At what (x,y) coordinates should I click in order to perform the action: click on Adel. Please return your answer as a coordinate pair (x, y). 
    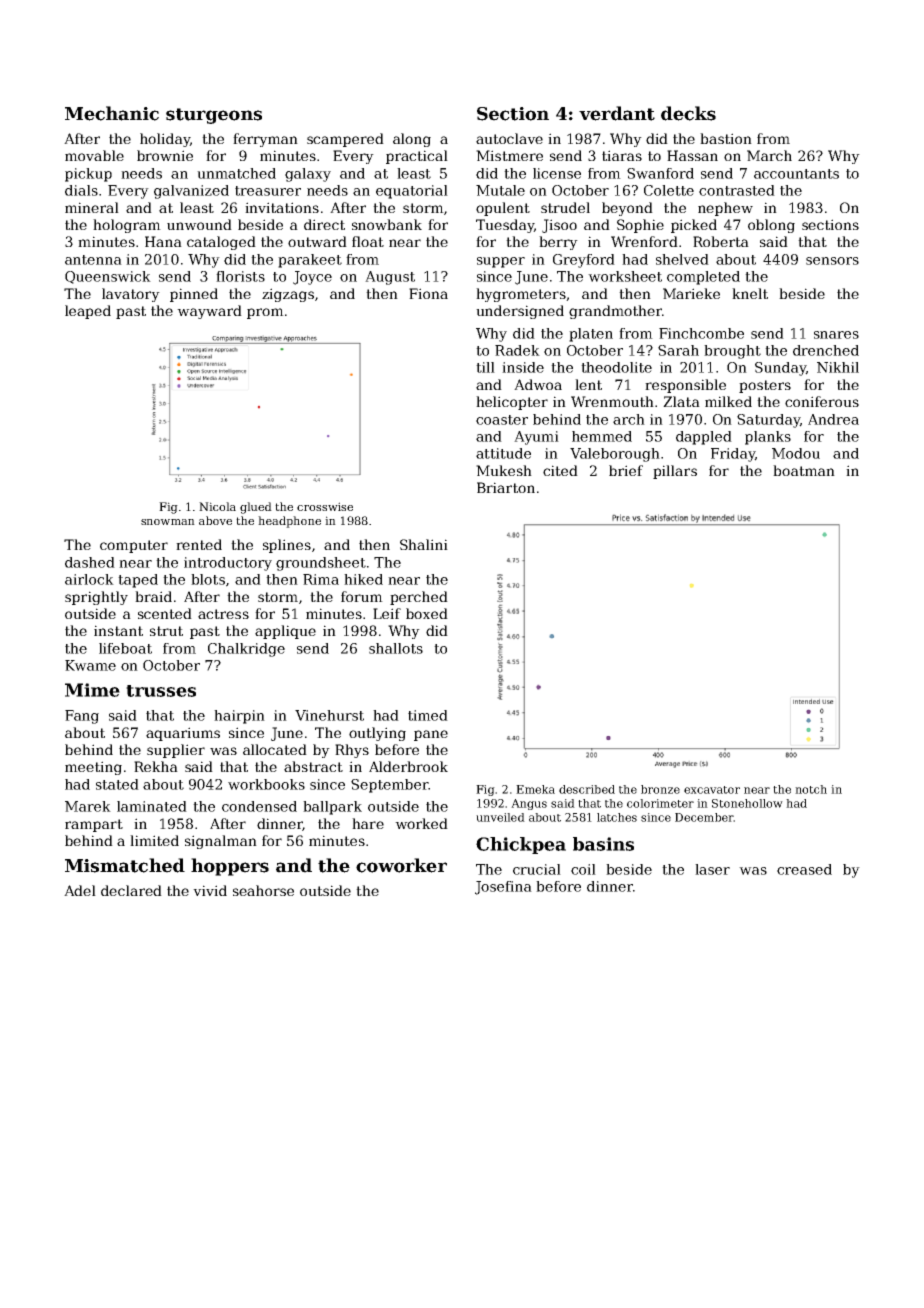
    Looking at the image, I should click on (80, 890).
